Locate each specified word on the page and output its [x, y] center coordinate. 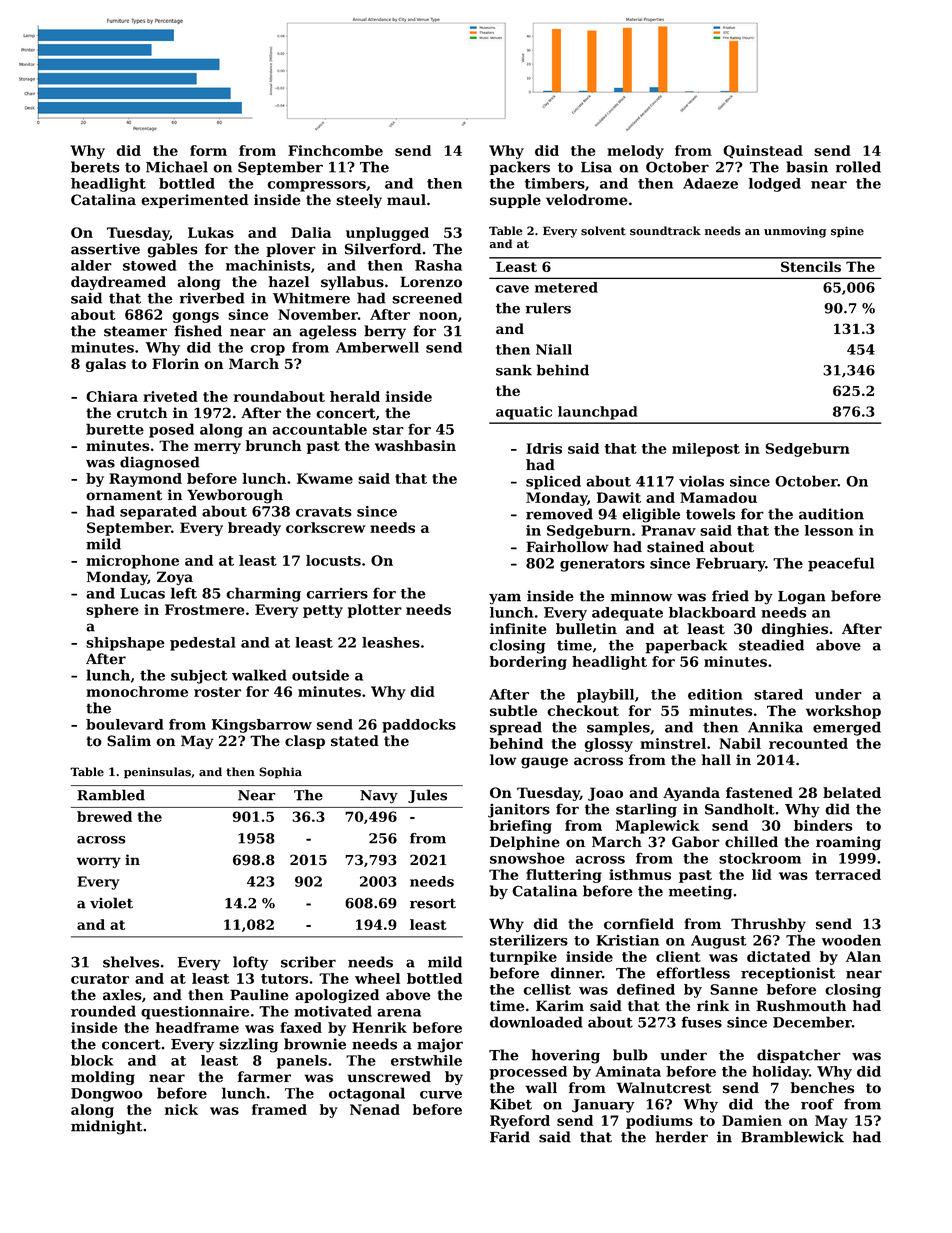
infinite [518, 629]
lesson [829, 530]
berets [95, 167]
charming [263, 594]
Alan [863, 956]
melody [635, 152]
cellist [547, 989]
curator [100, 979]
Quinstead [763, 151]
